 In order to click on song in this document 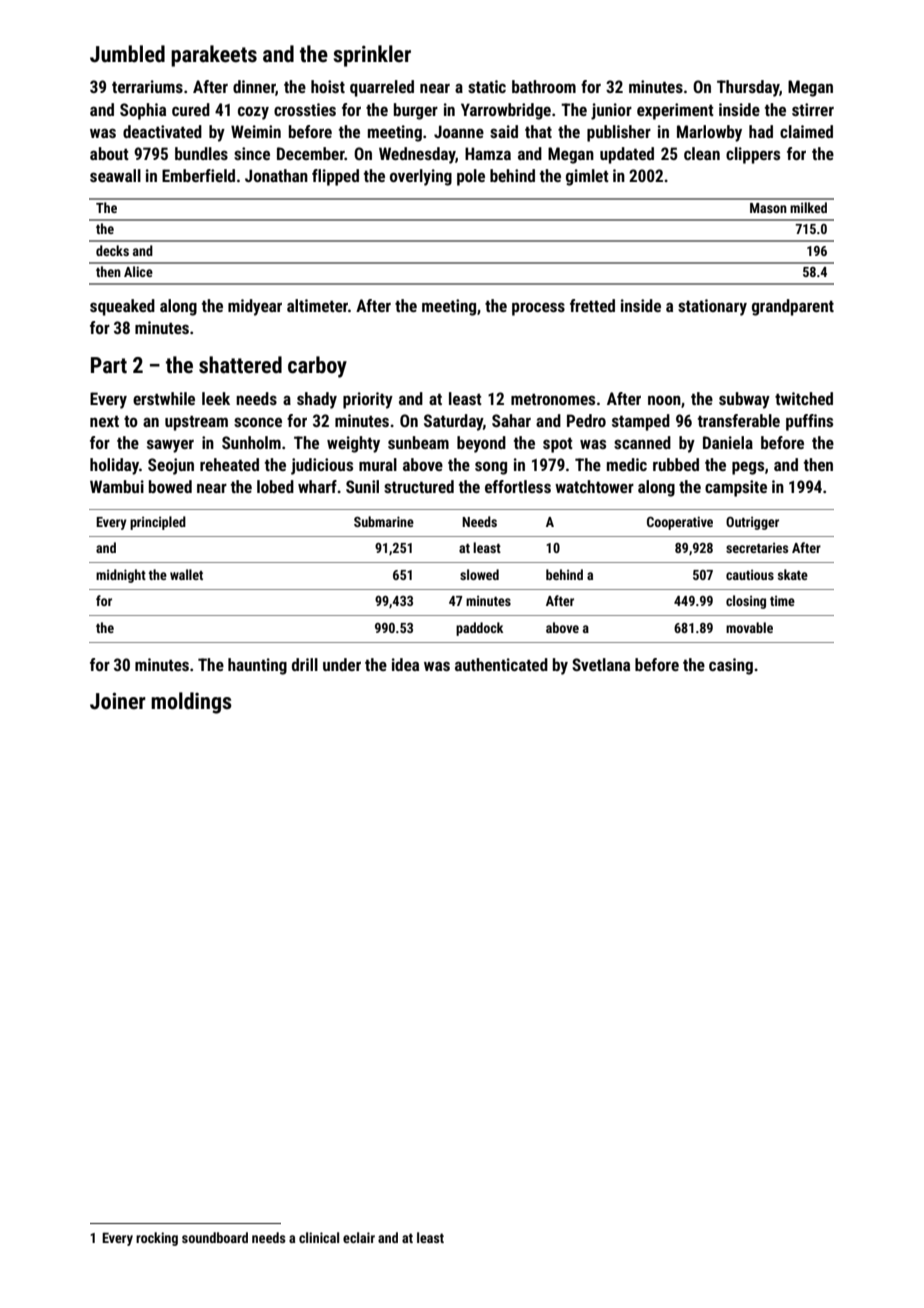, I will do `click(491, 468)`.
